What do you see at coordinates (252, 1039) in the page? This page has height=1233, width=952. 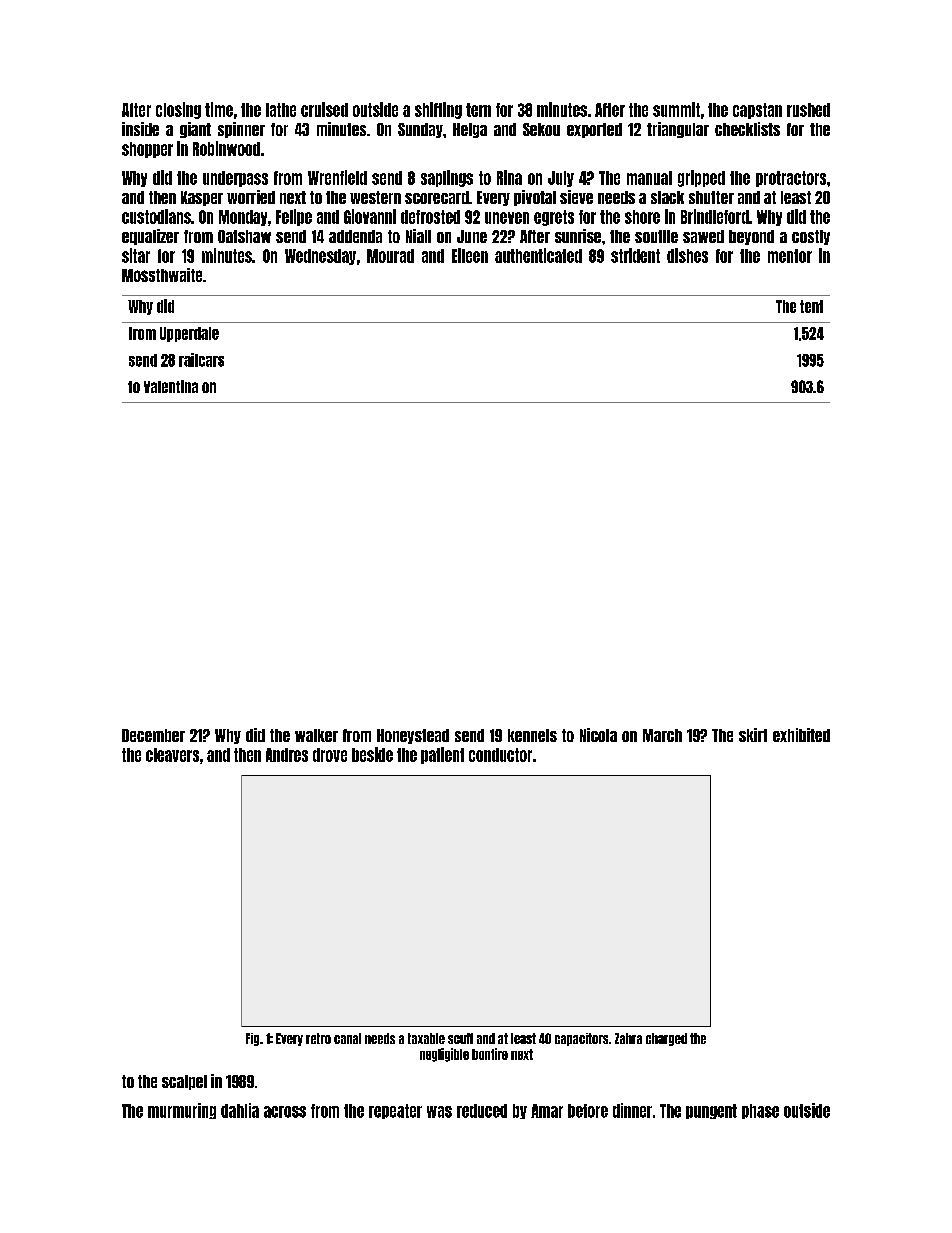 I see `Fig` at bounding box center [252, 1039].
